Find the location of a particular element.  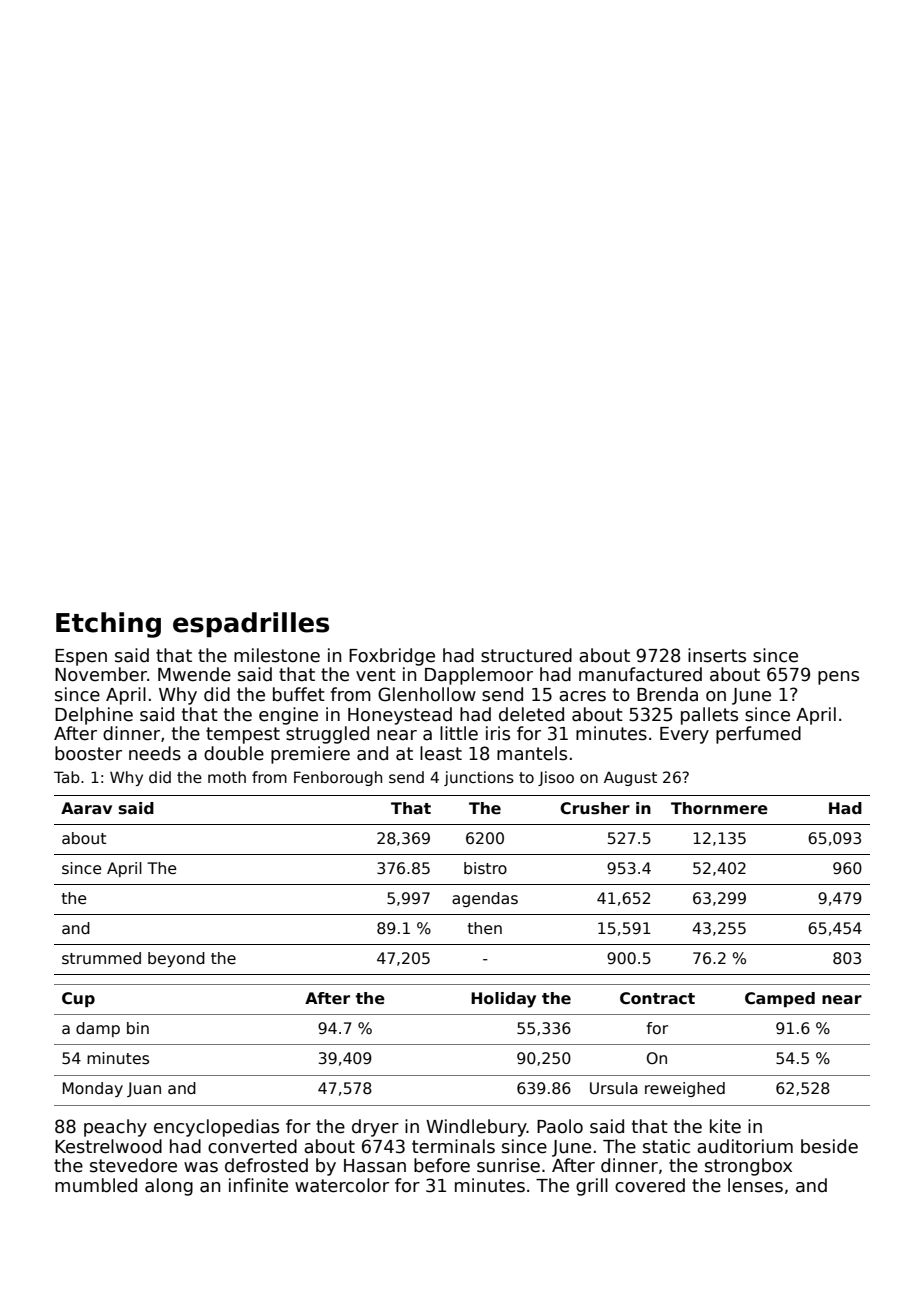

structured is located at coordinates (526, 655).
